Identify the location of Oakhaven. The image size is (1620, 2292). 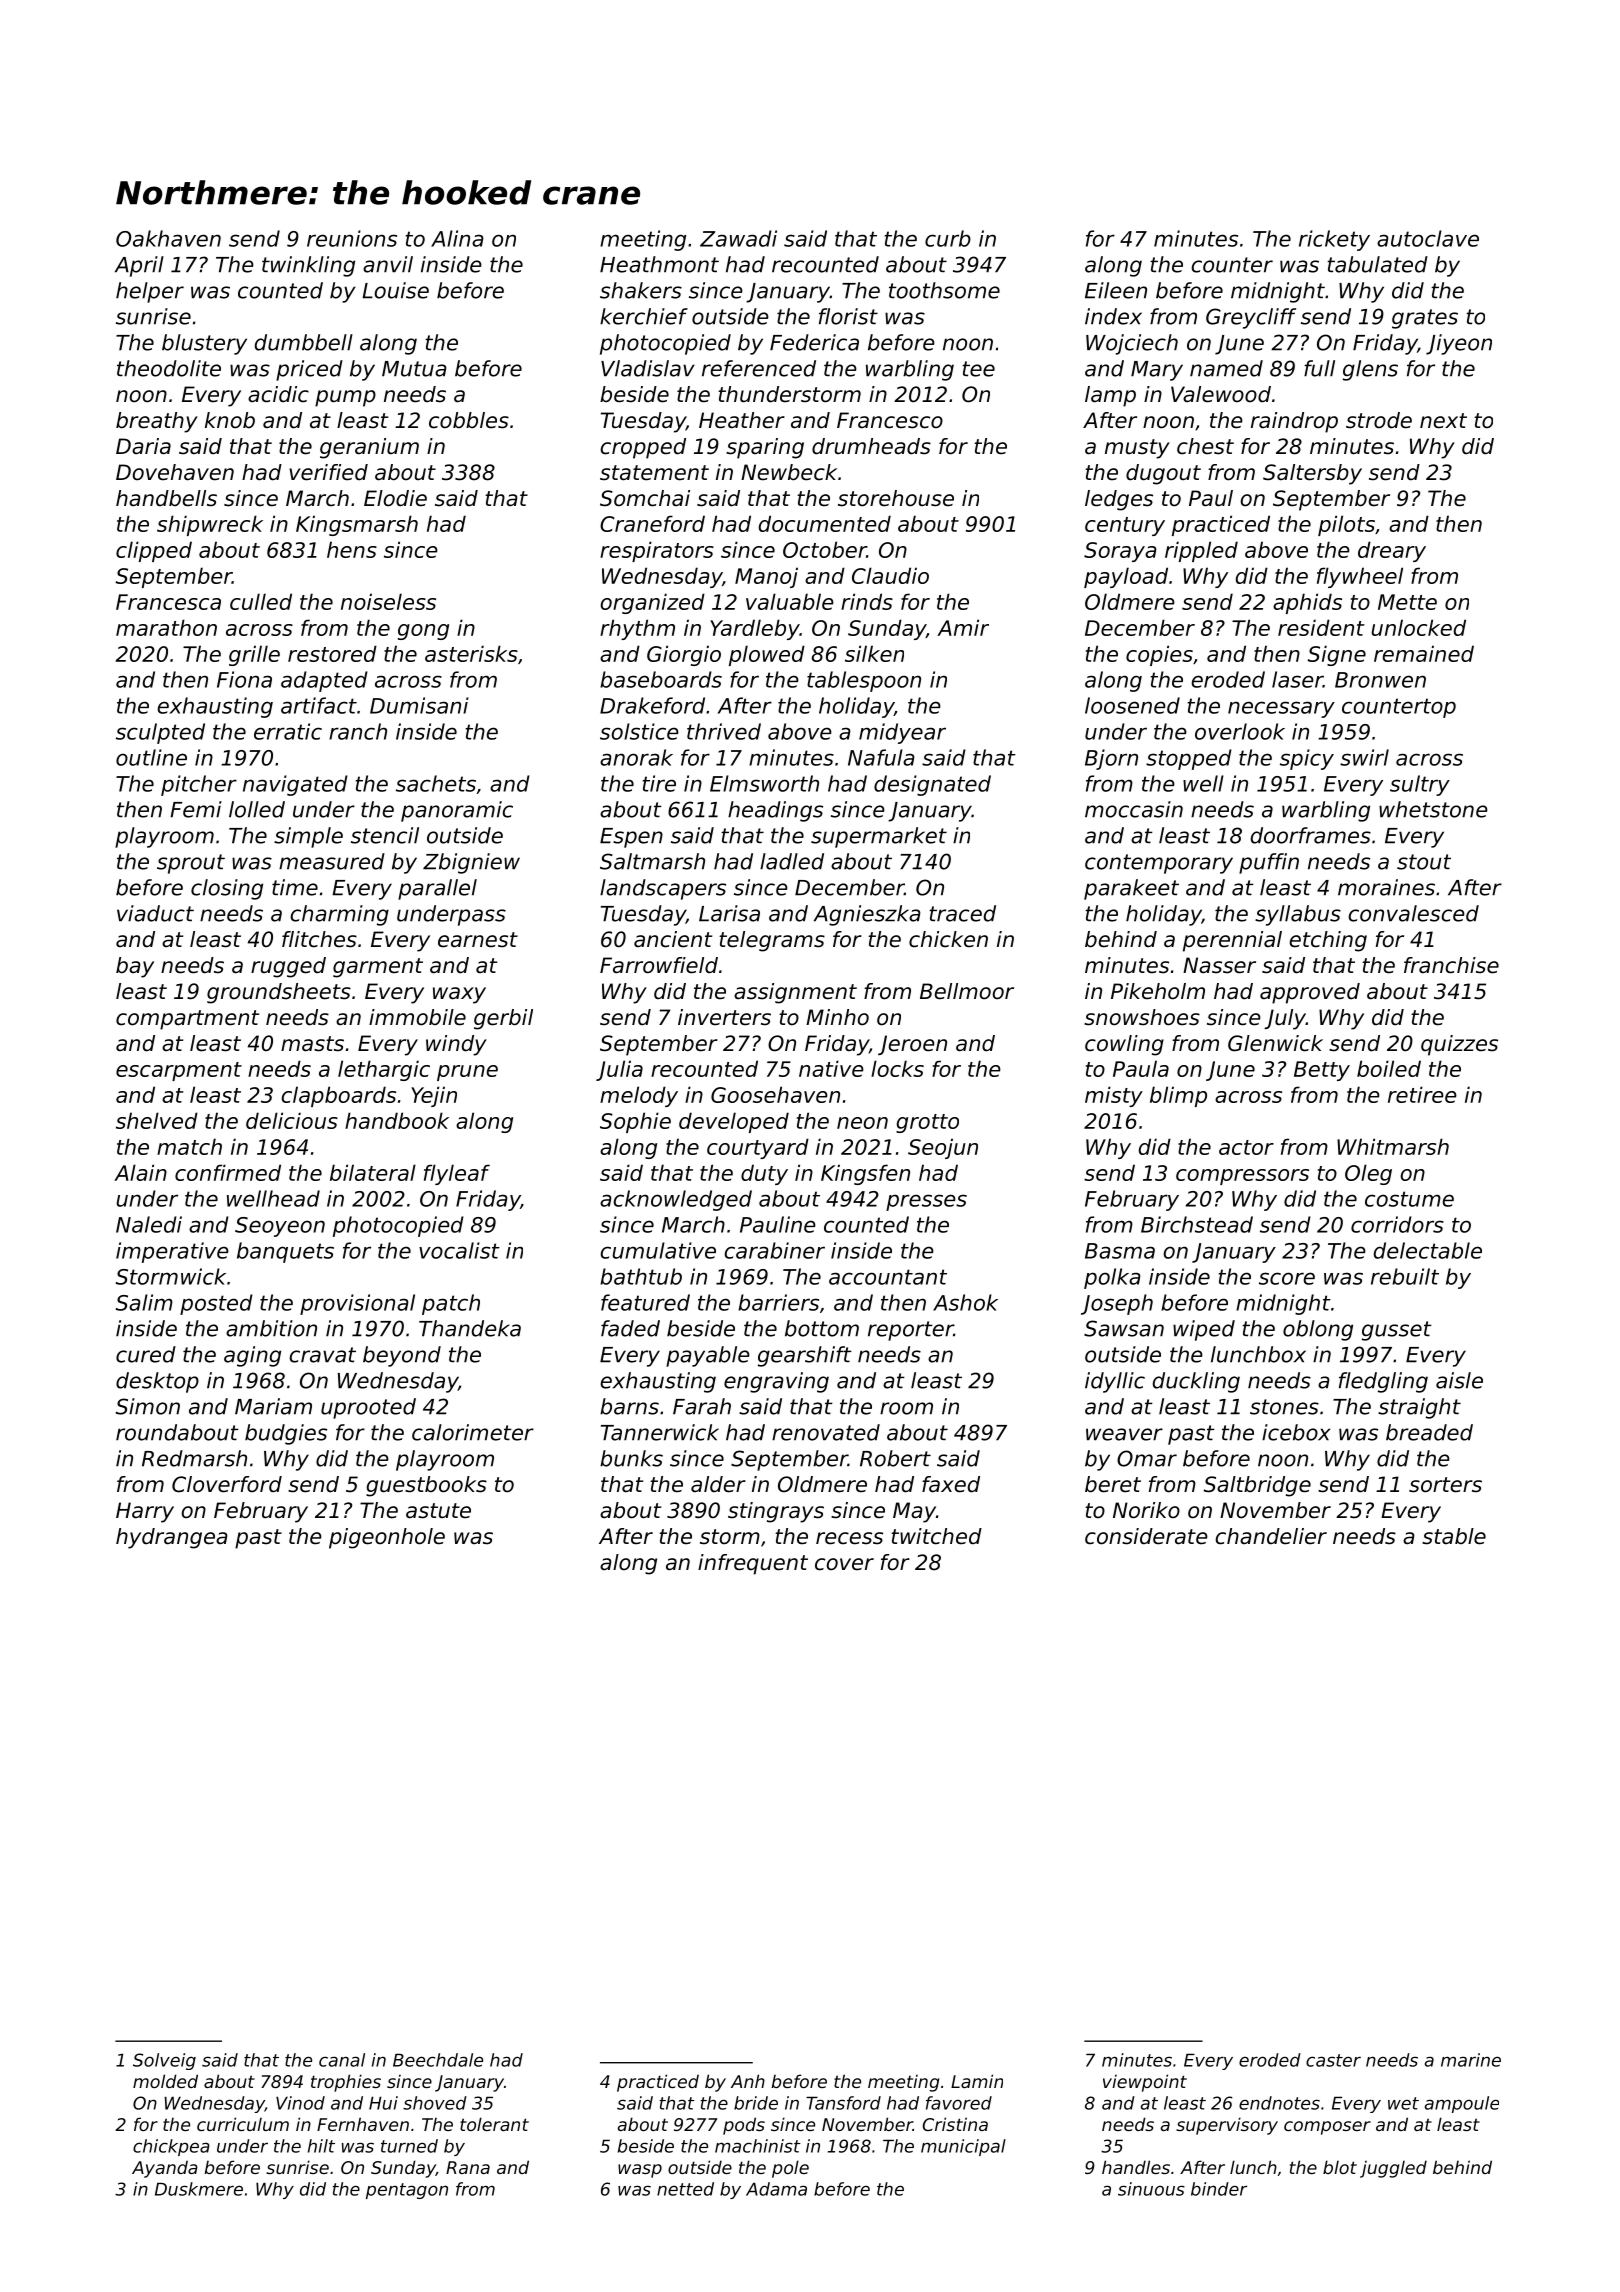
(168, 238).
